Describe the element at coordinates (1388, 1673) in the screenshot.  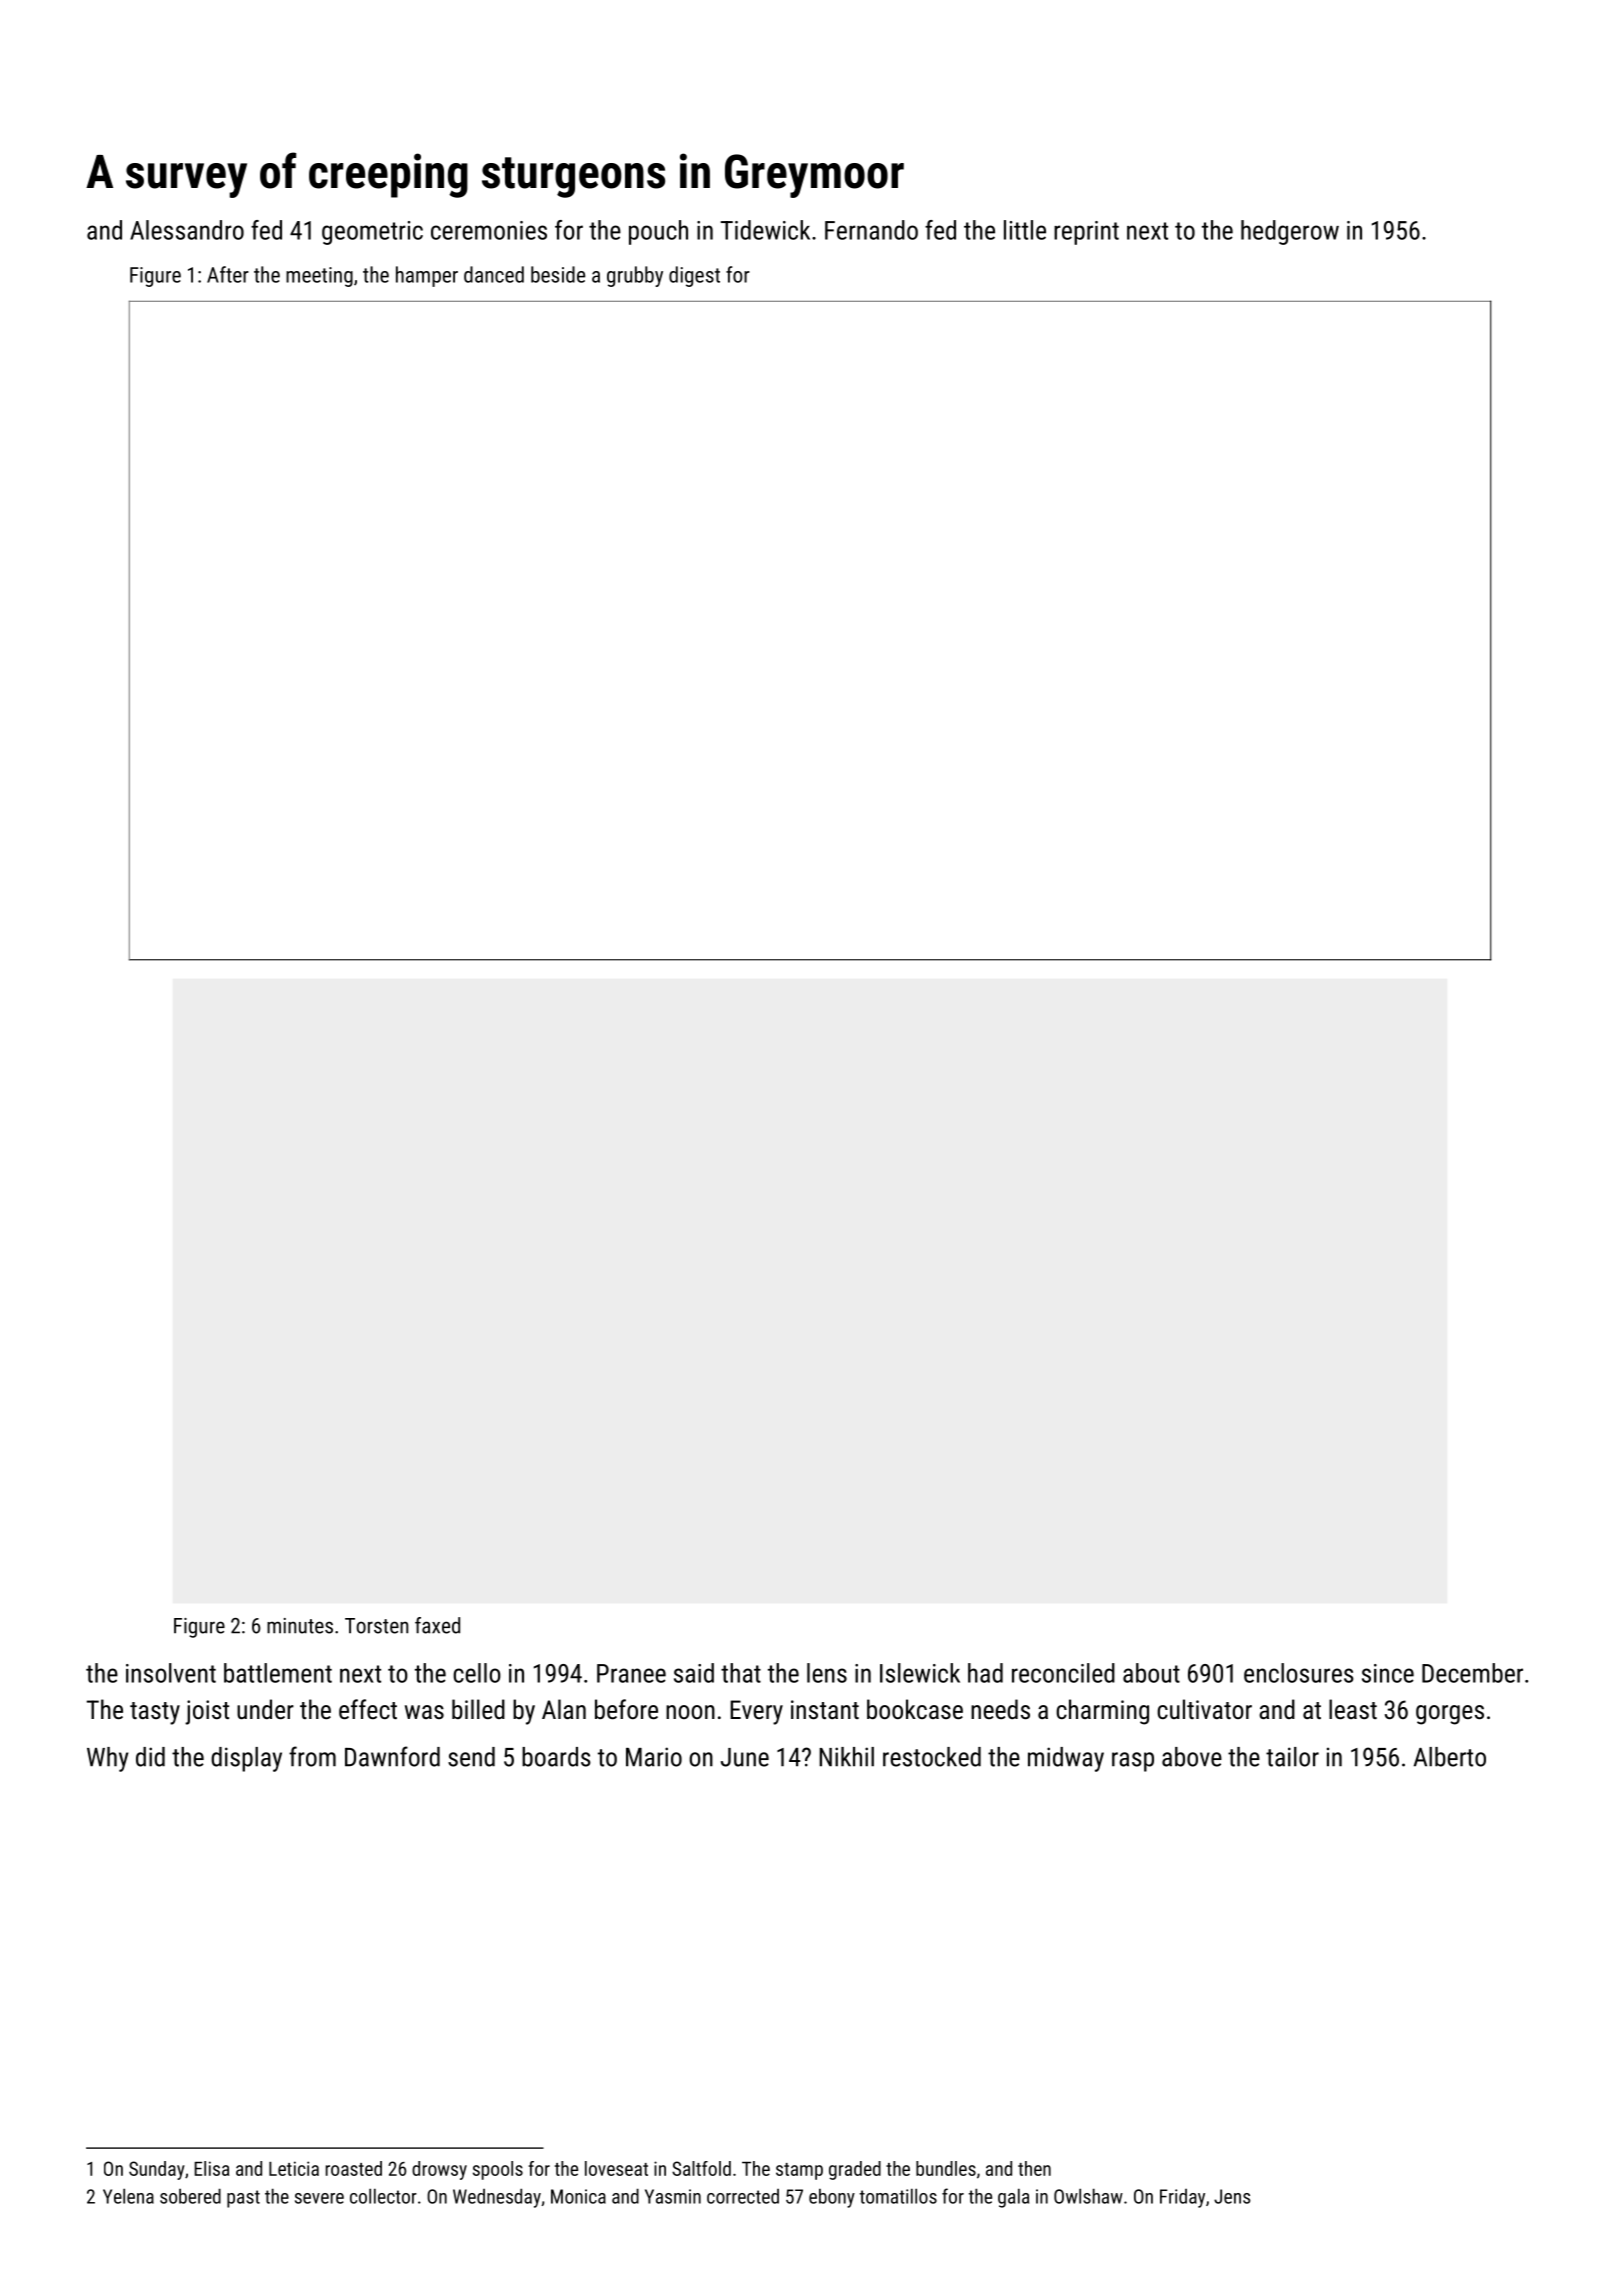
I see `since` at that location.
